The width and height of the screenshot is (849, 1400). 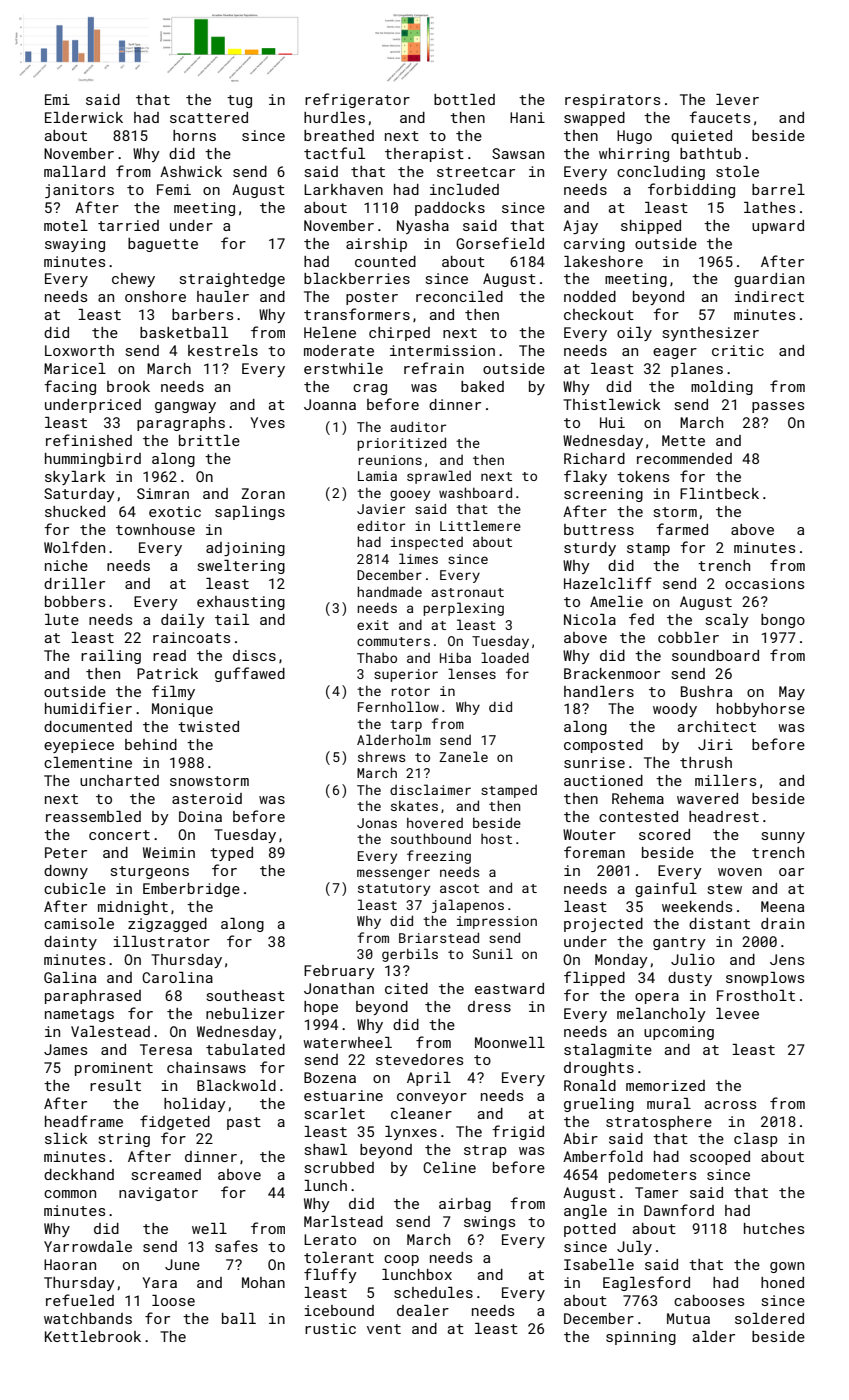 What do you see at coordinates (384, 1329) in the screenshot?
I see `vent` at bounding box center [384, 1329].
